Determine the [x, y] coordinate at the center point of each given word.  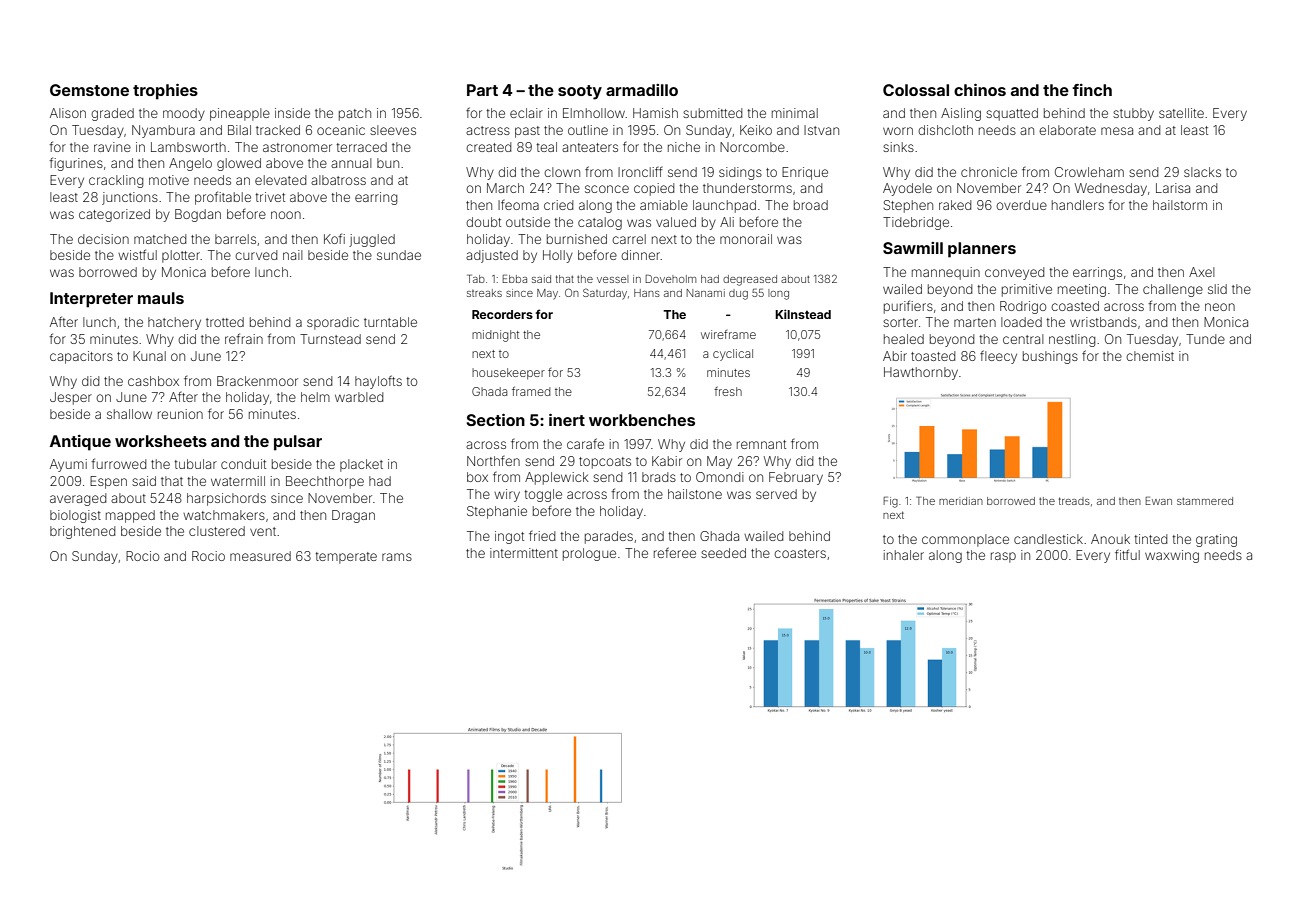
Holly [558, 256]
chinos [980, 90]
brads [659, 477]
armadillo [642, 90]
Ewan [1159, 501]
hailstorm [1180, 205]
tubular [195, 464]
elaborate [1067, 130]
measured [260, 556]
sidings [740, 173]
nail [293, 255]
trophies [165, 92]
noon [286, 215]
